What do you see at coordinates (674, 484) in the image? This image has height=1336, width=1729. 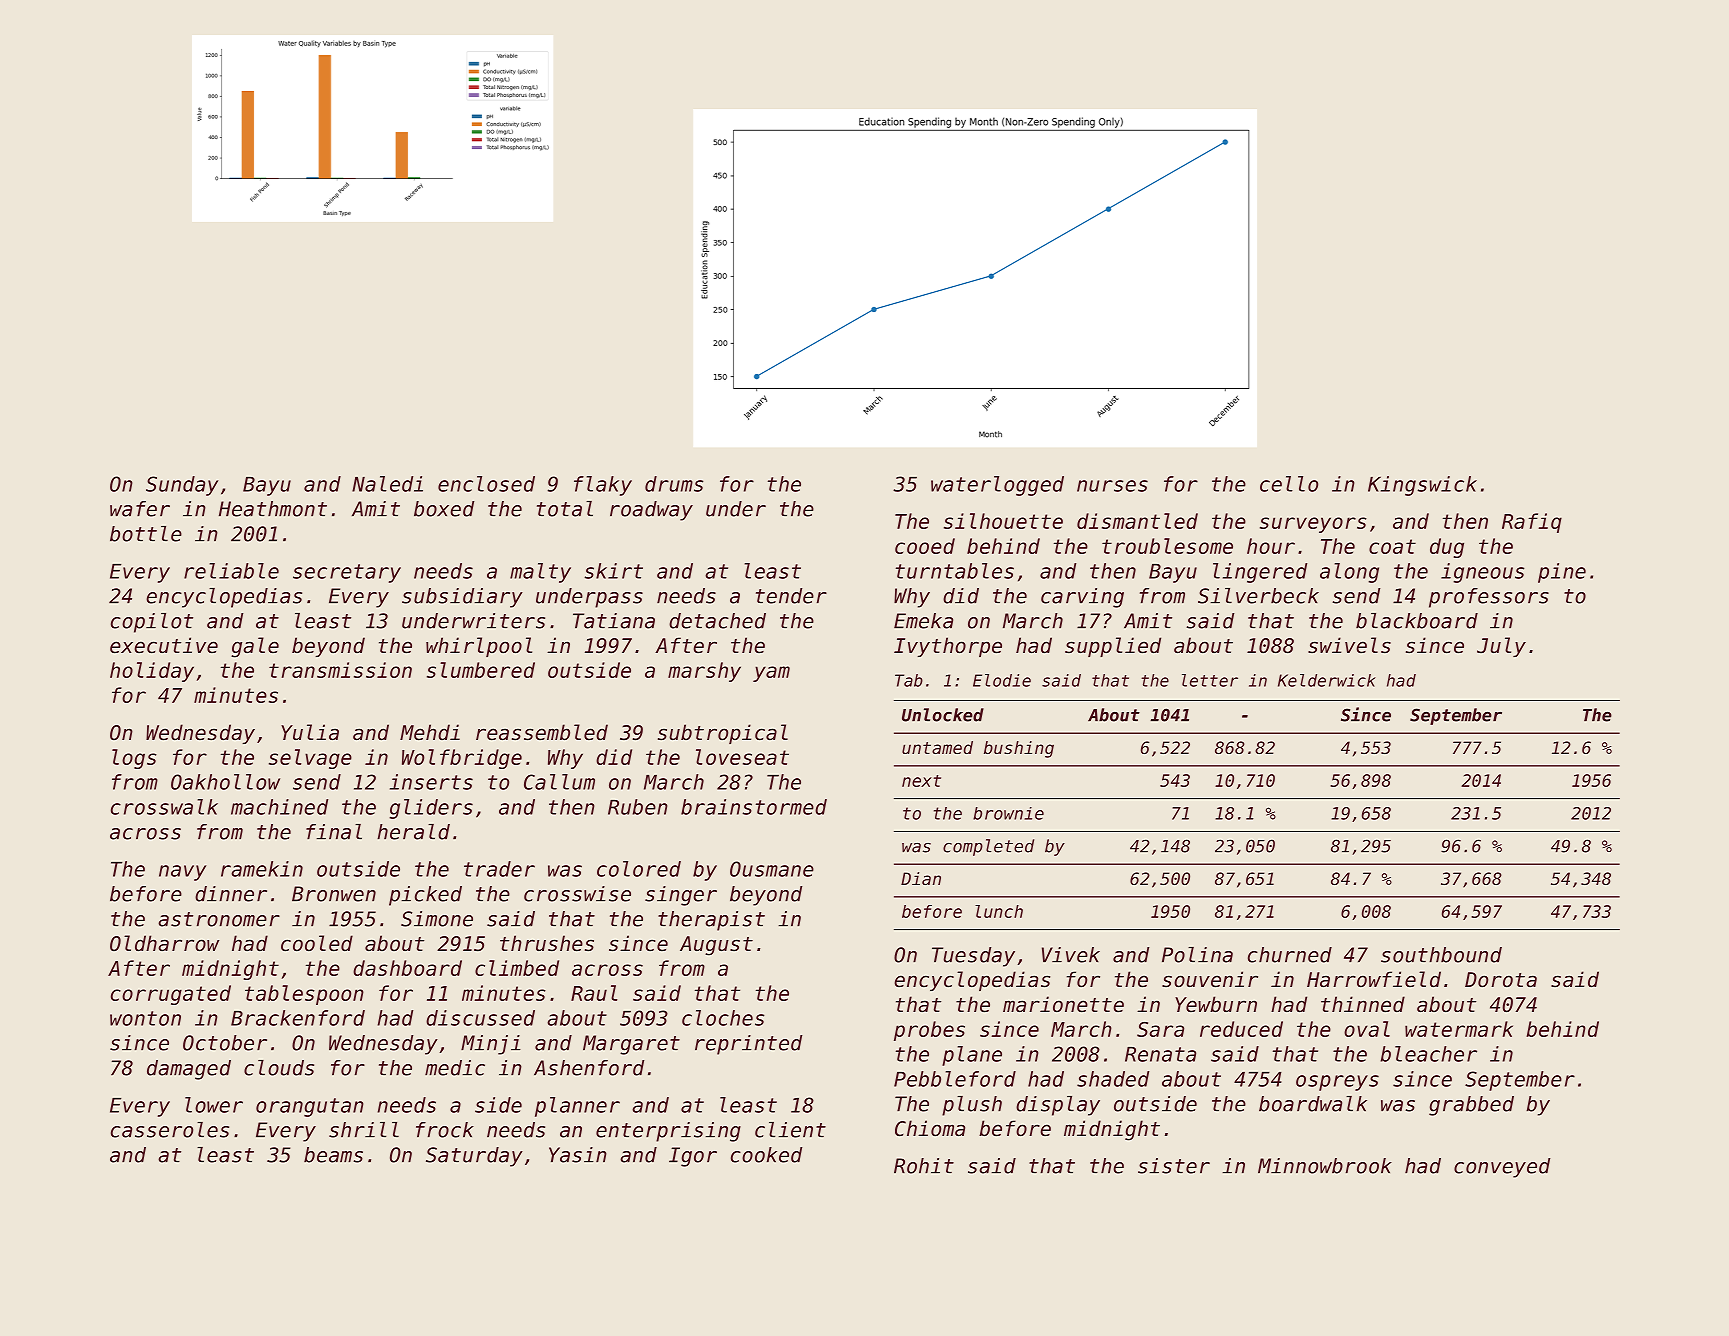 I see `drums` at bounding box center [674, 484].
